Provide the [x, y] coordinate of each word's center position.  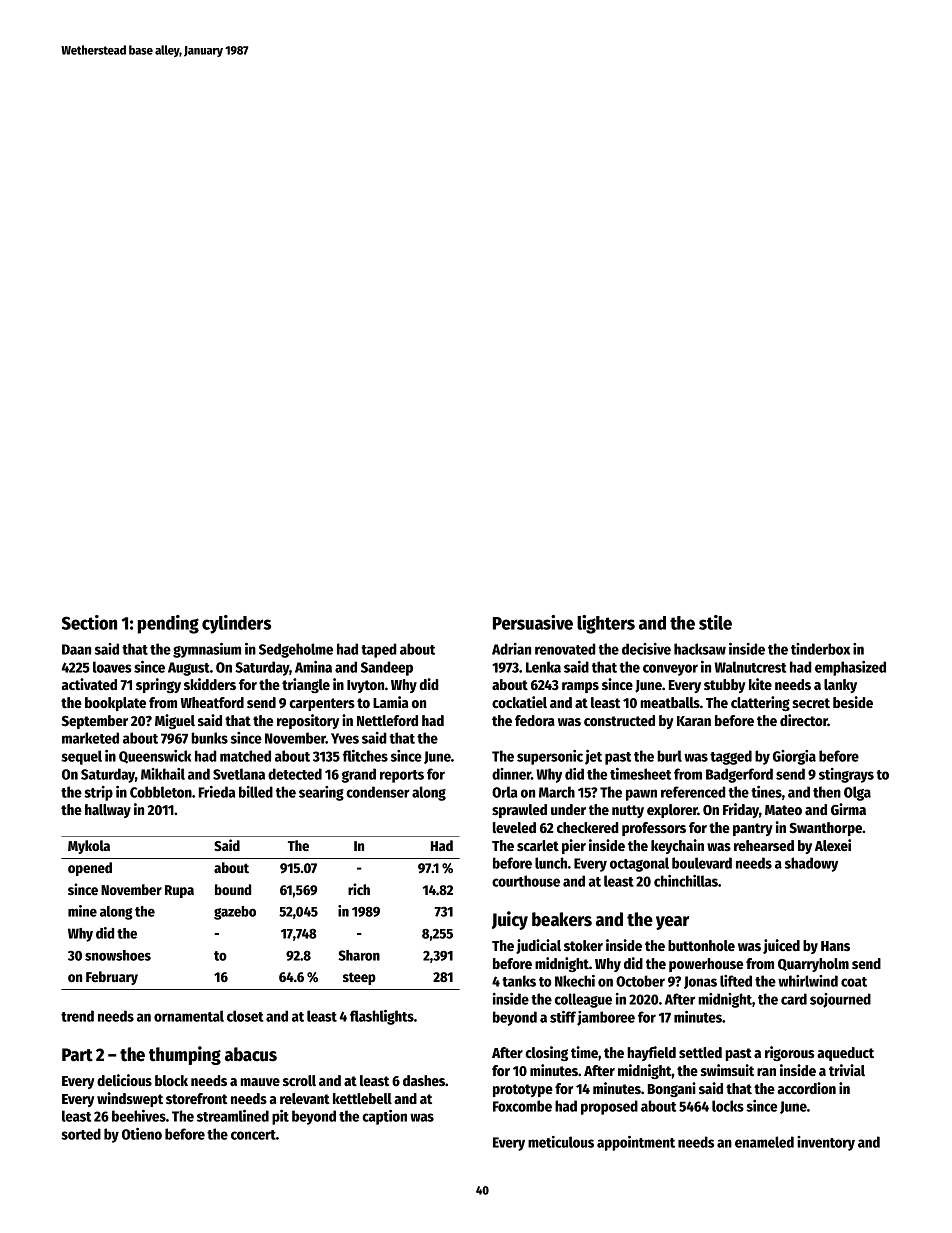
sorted [81, 1134]
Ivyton [365, 686]
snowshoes [118, 955]
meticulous [561, 1142]
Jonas [700, 982]
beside [853, 702]
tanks [519, 981]
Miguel [175, 721]
